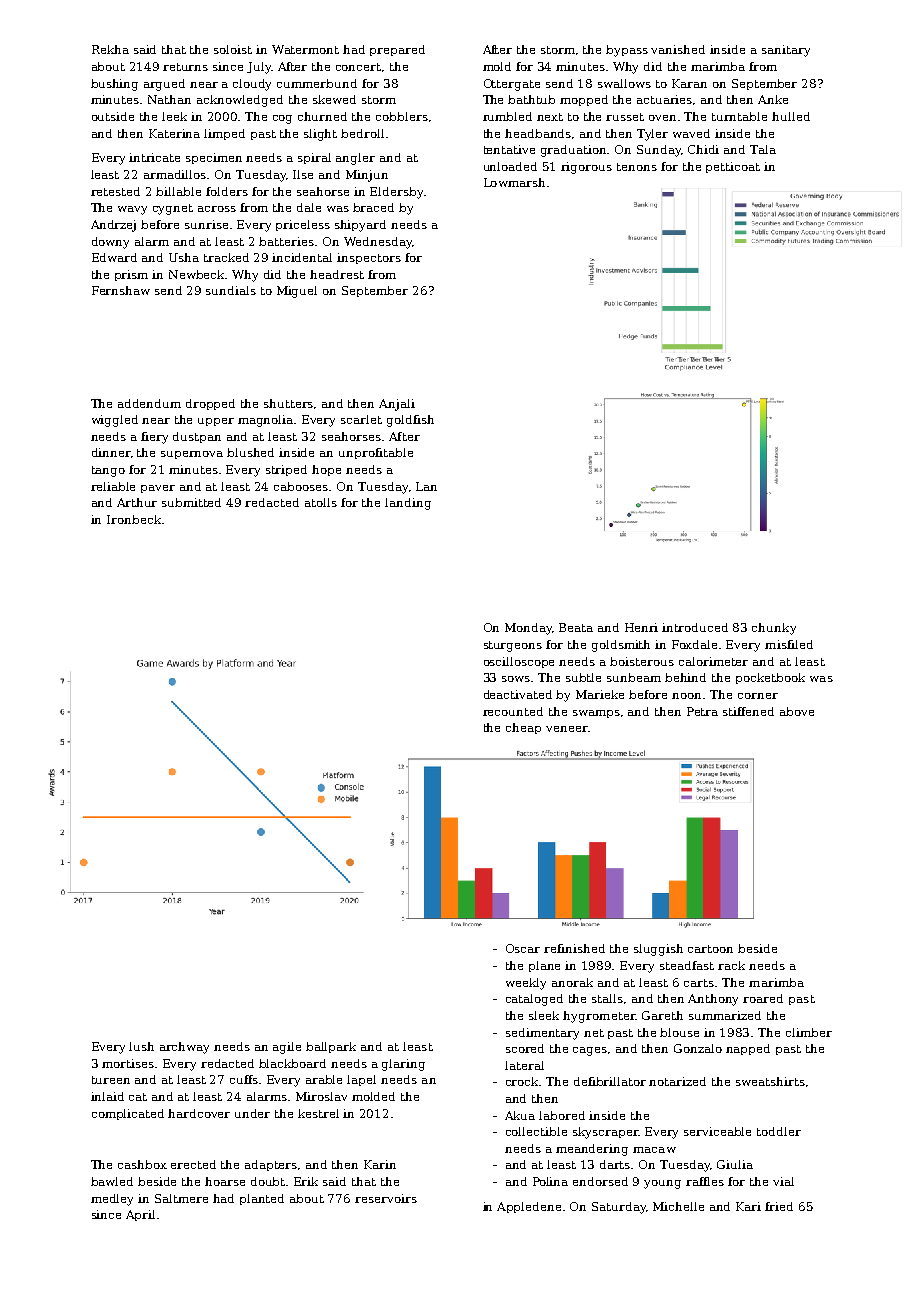 This document has height=1308, width=924. I want to click on cartoon, so click(710, 949).
